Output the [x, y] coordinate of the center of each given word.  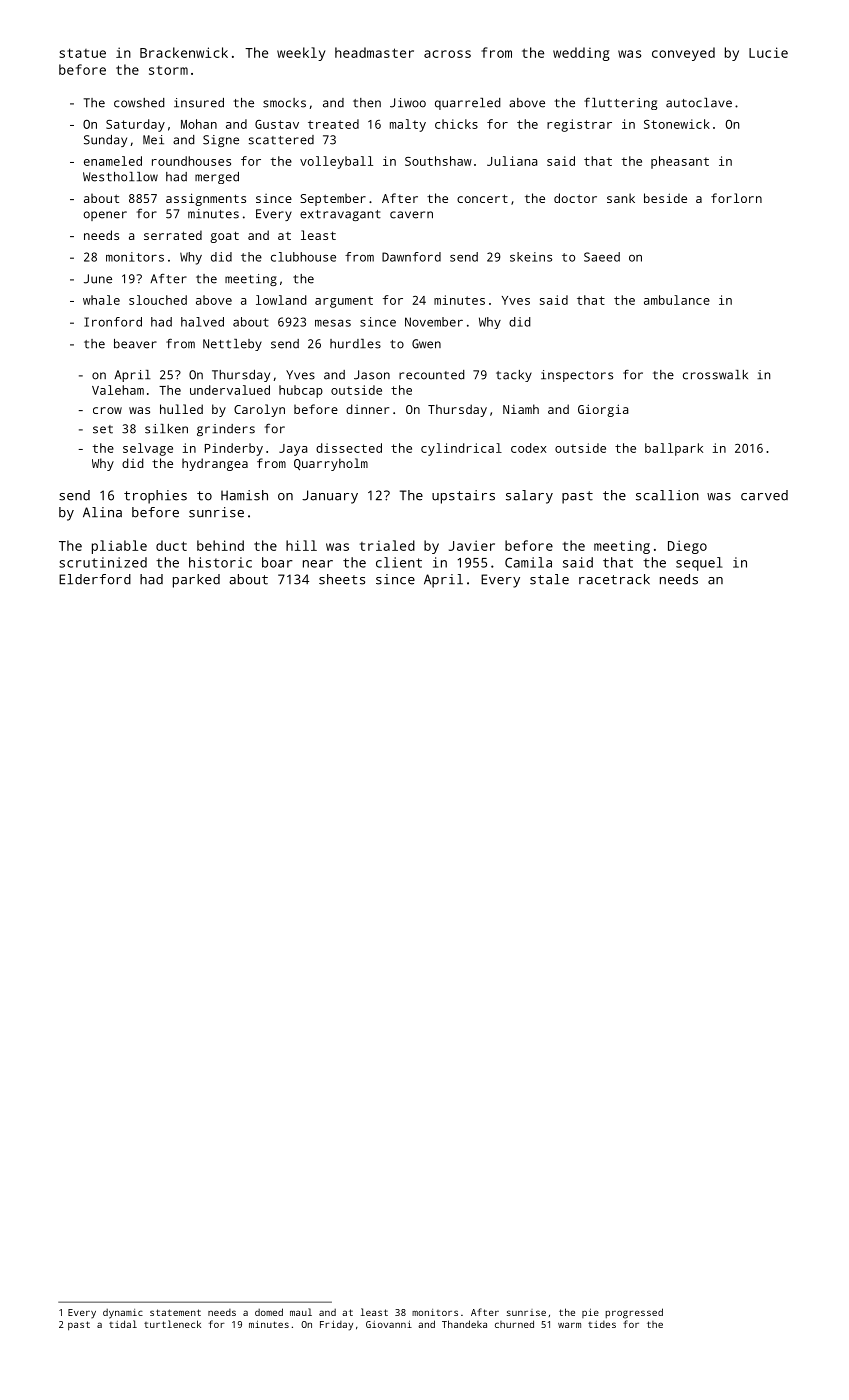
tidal [123, 1324]
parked [196, 581]
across [447, 54]
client [399, 562]
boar [277, 562]
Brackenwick [184, 52]
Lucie [768, 52]
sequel [699, 564]
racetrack [614, 579]
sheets [342, 579]
